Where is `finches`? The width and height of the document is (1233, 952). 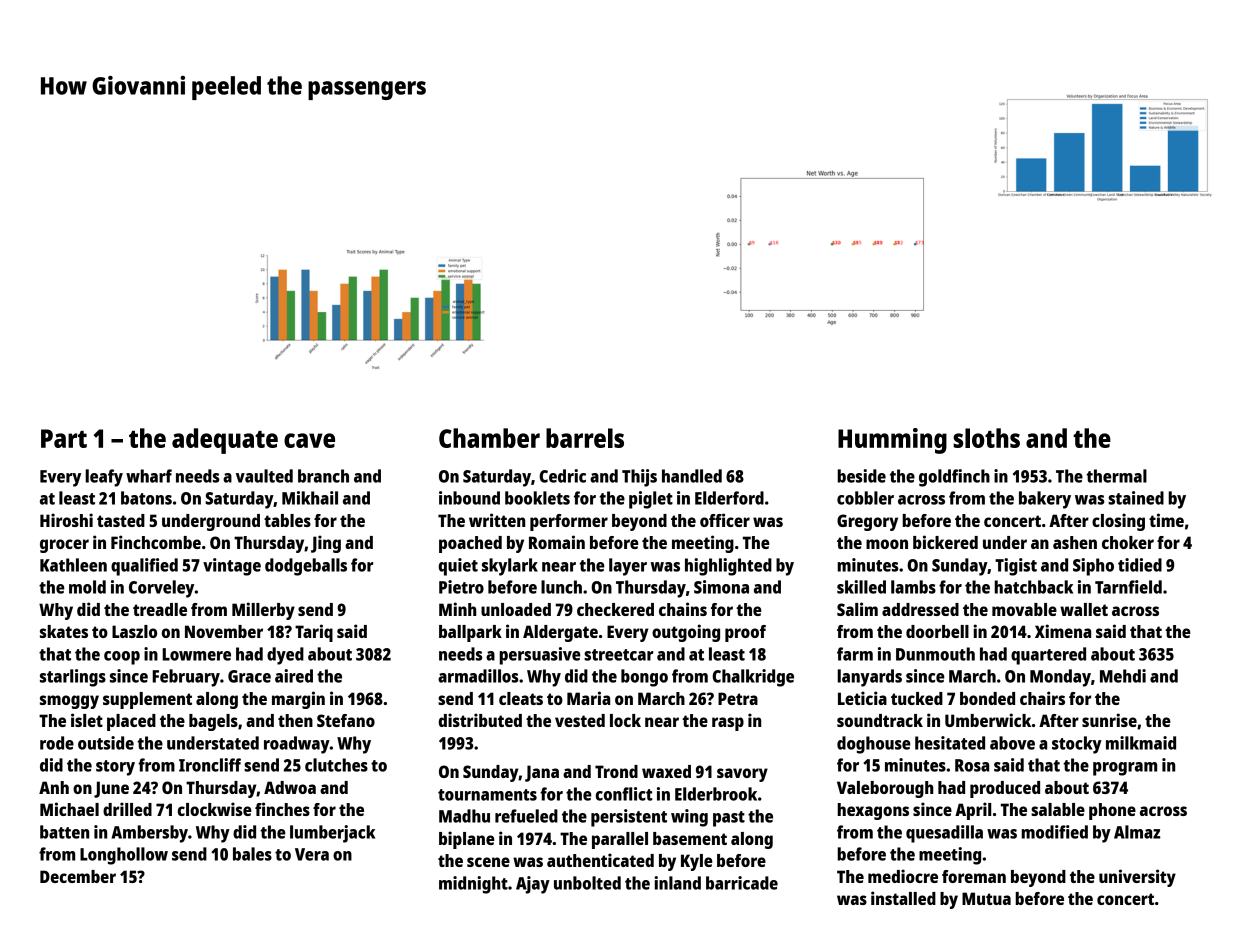
finches is located at coordinates (282, 809).
